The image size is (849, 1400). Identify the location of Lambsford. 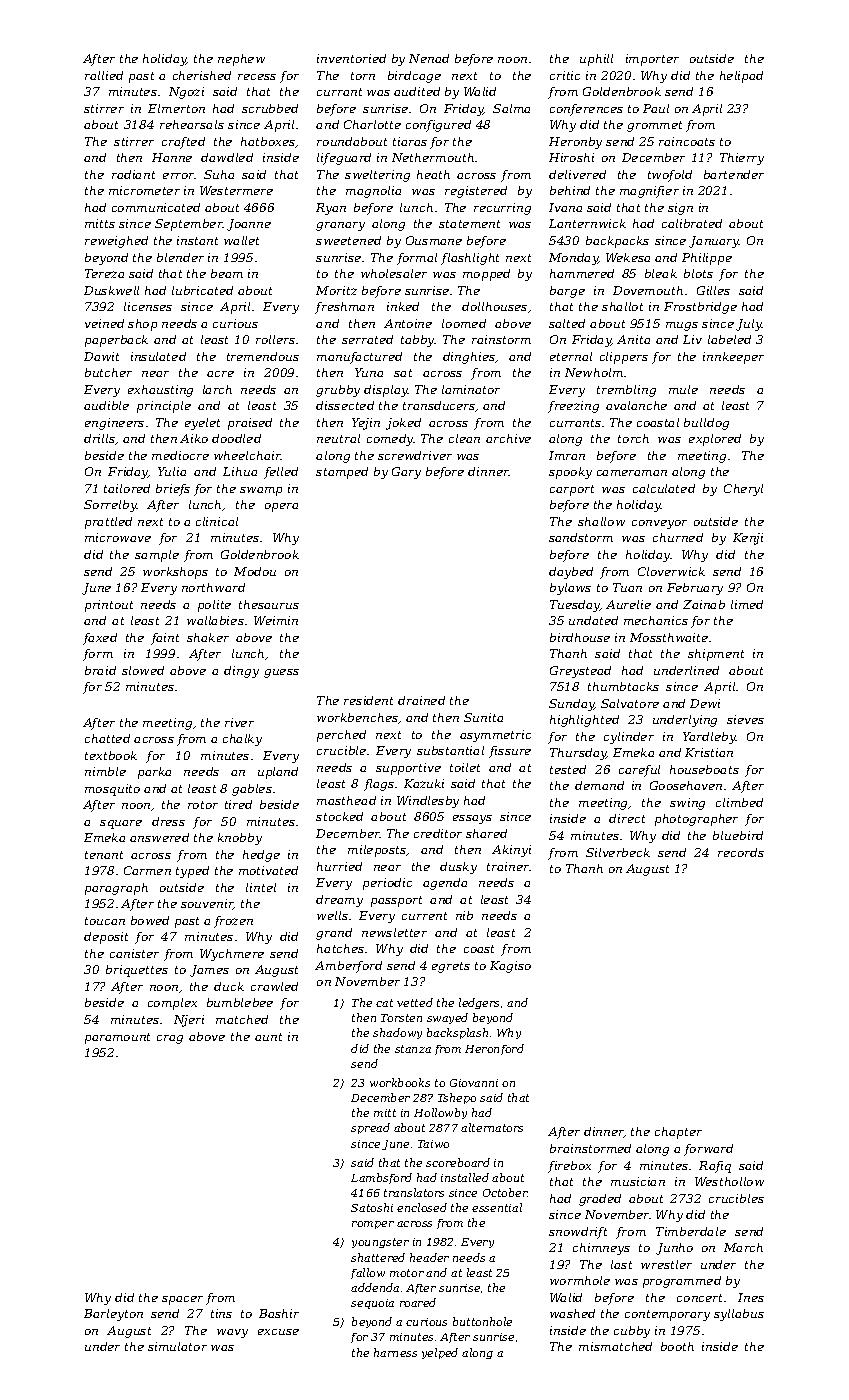
(381, 1178).
